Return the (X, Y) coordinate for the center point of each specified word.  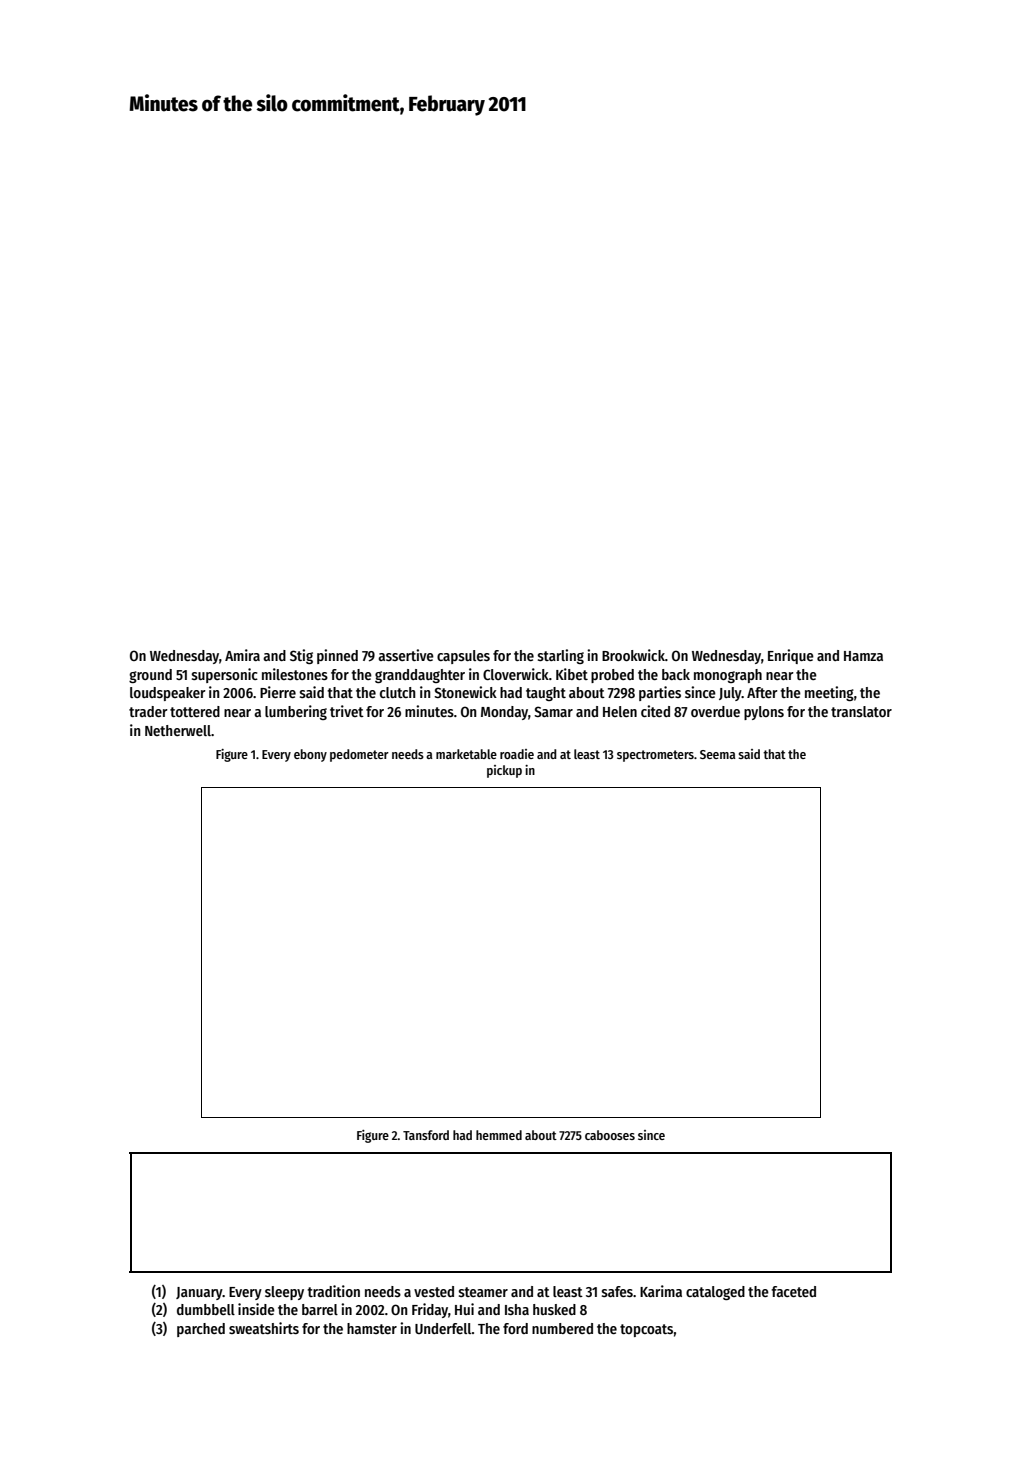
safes (617, 1291)
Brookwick (633, 655)
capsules (463, 657)
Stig (301, 656)
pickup (504, 771)
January (199, 1293)
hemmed (499, 1135)
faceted (793, 1291)
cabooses (610, 1135)
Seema (718, 754)
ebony (310, 755)
